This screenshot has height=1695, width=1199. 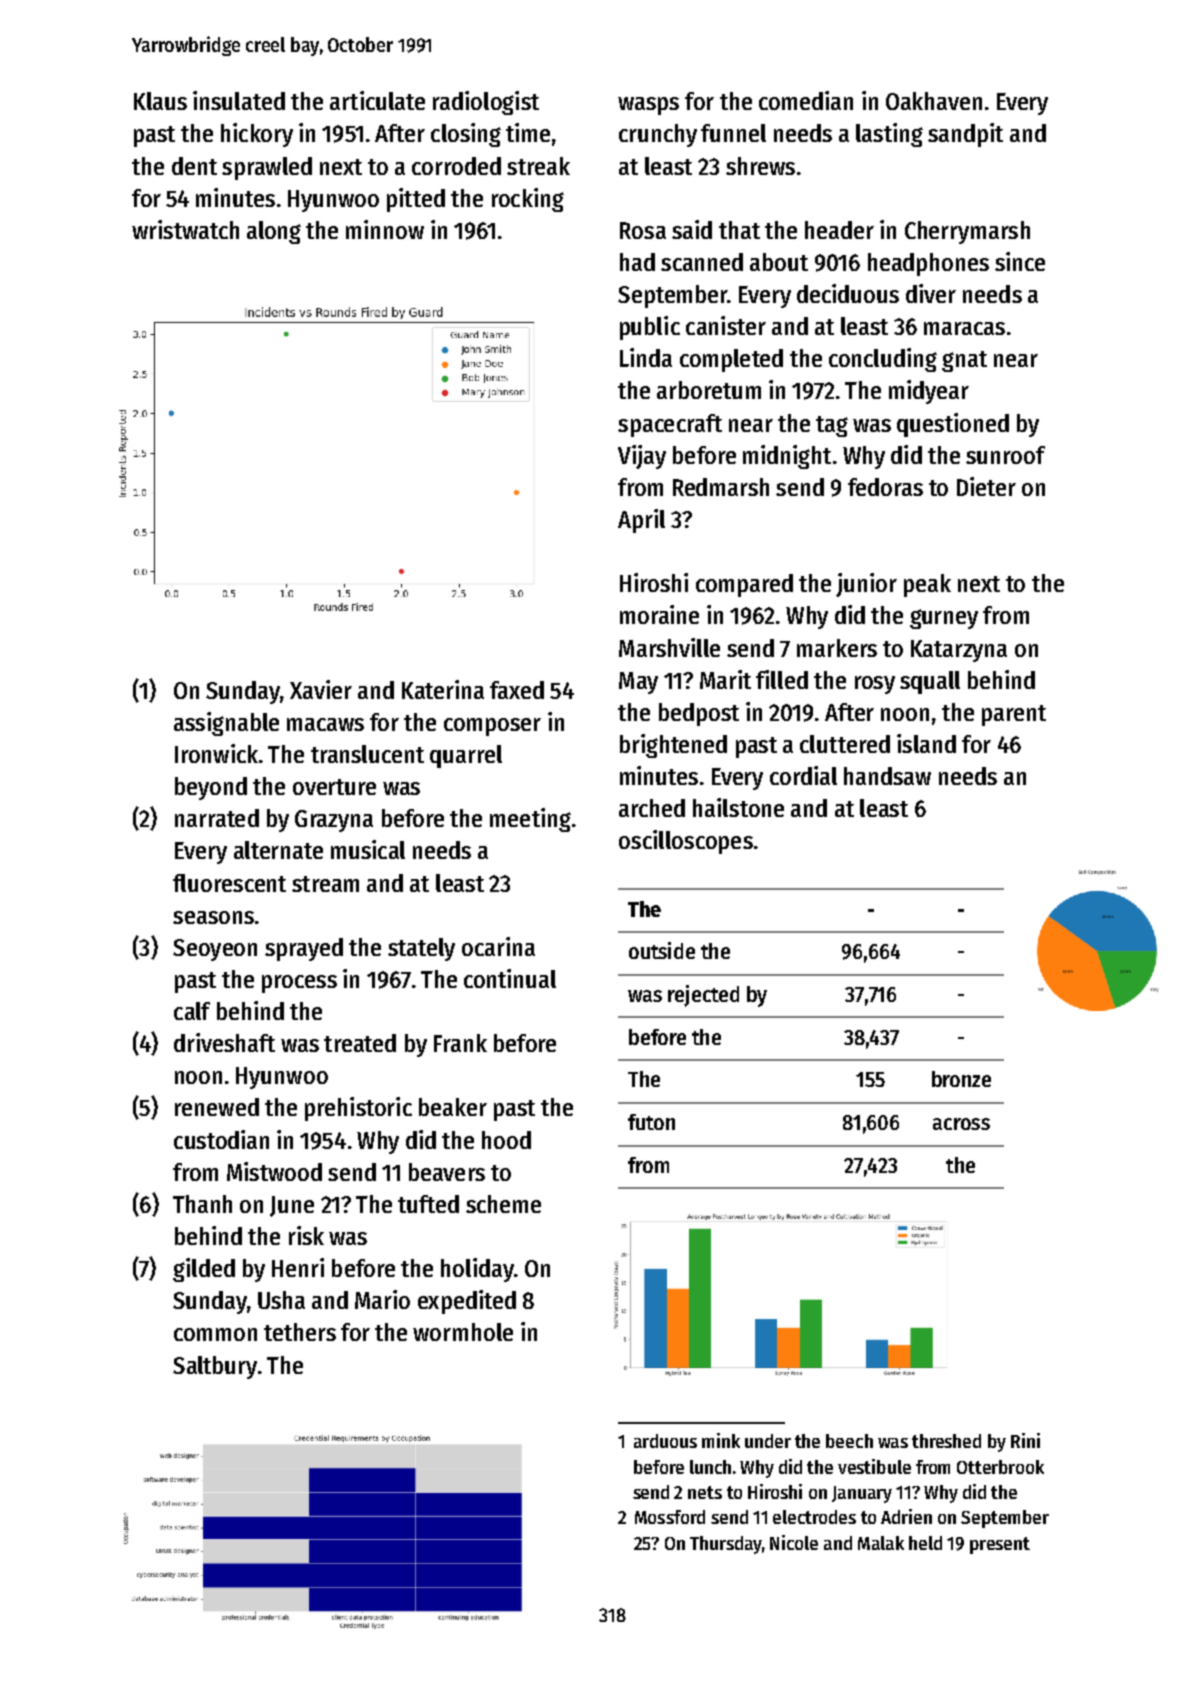 What do you see at coordinates (866, 585) in the screenshot?
I see `junior` at bounding box center [866, 585].
